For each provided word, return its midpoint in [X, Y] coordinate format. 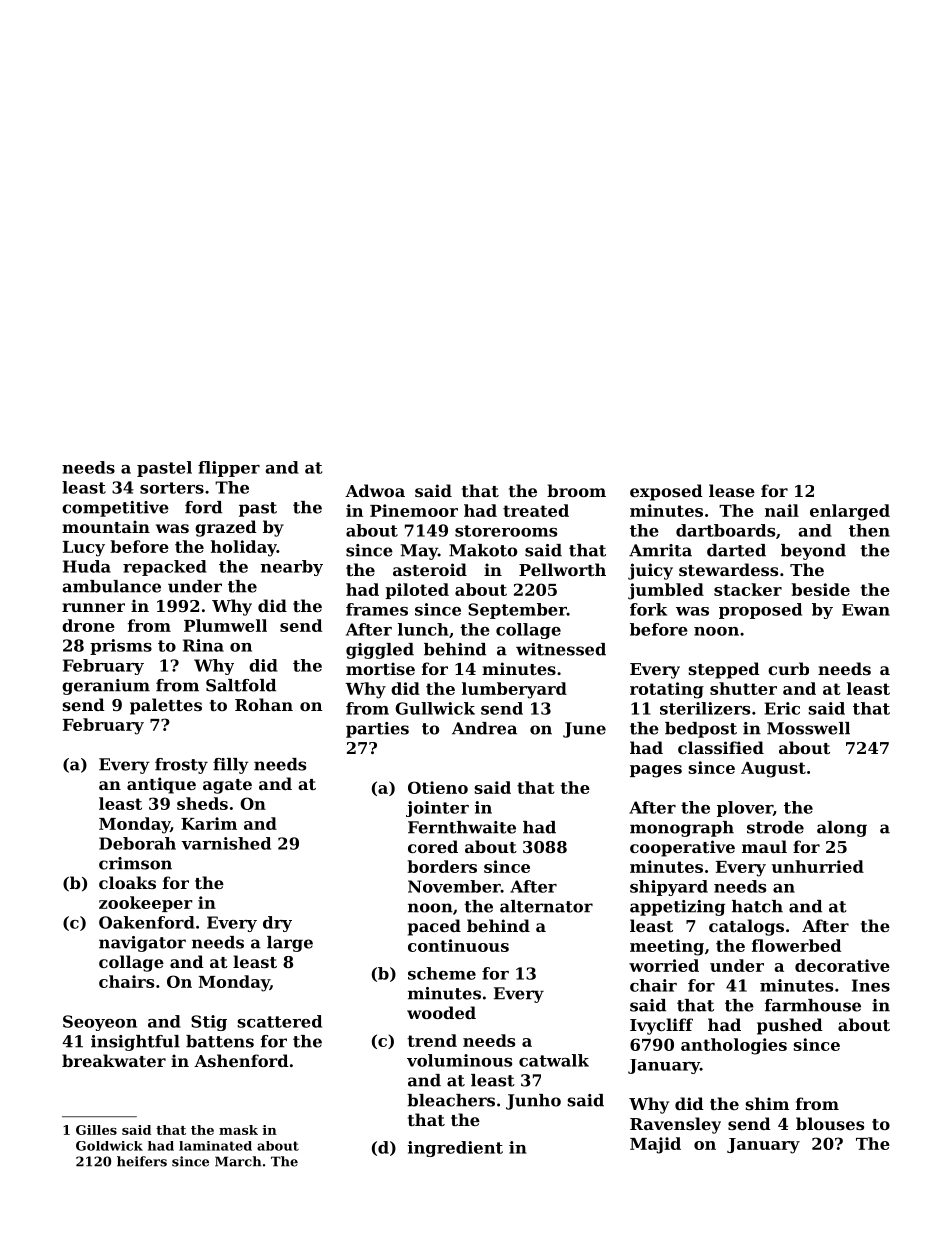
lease [732, 490]
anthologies [734, 1046]
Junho [533, 1102]
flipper [229, 469]
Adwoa [375, 490]
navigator [142, 944]
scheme [442, 973]
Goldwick [109, 1146]
